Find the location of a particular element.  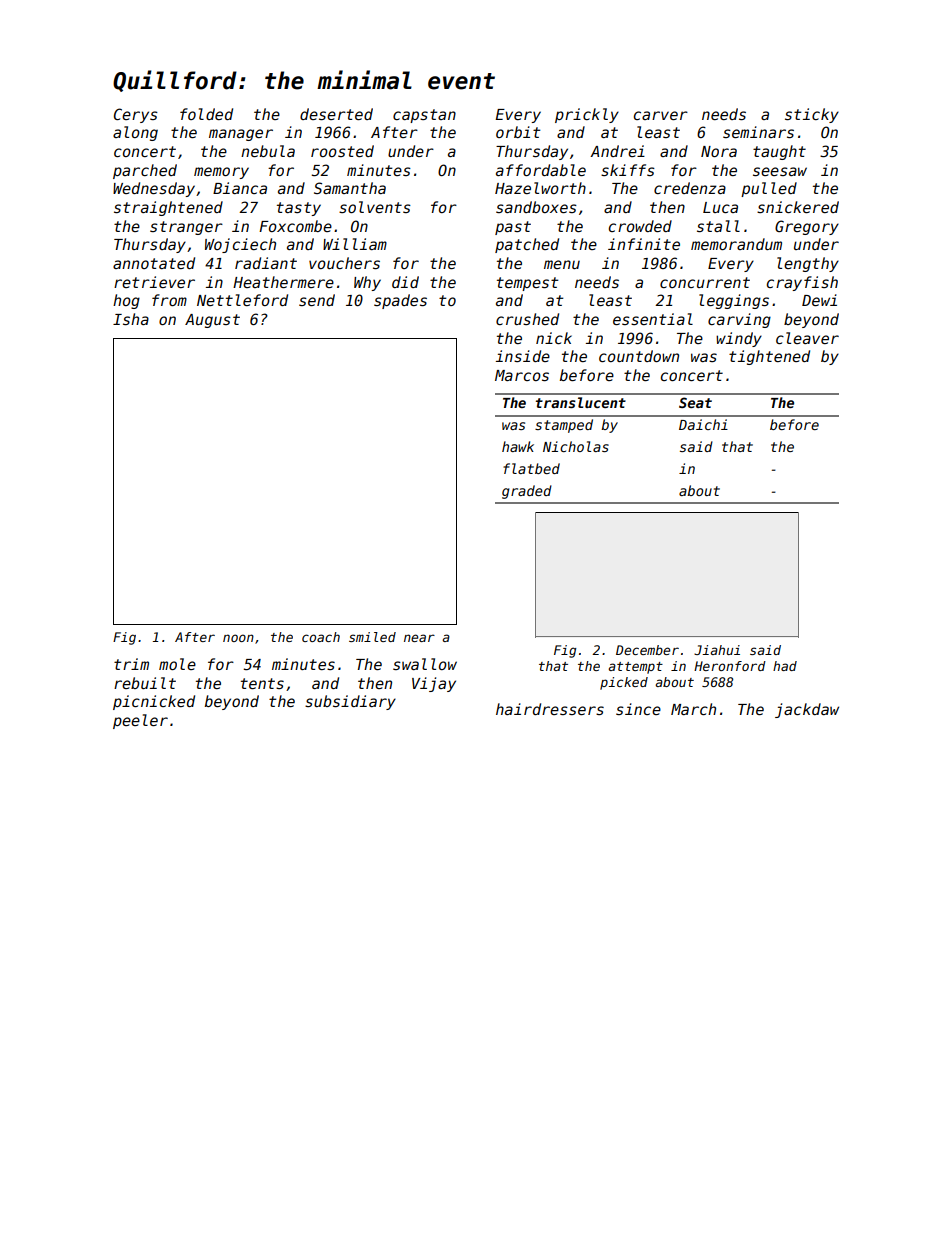

Jiahui is located at coordinates (717, 650).
